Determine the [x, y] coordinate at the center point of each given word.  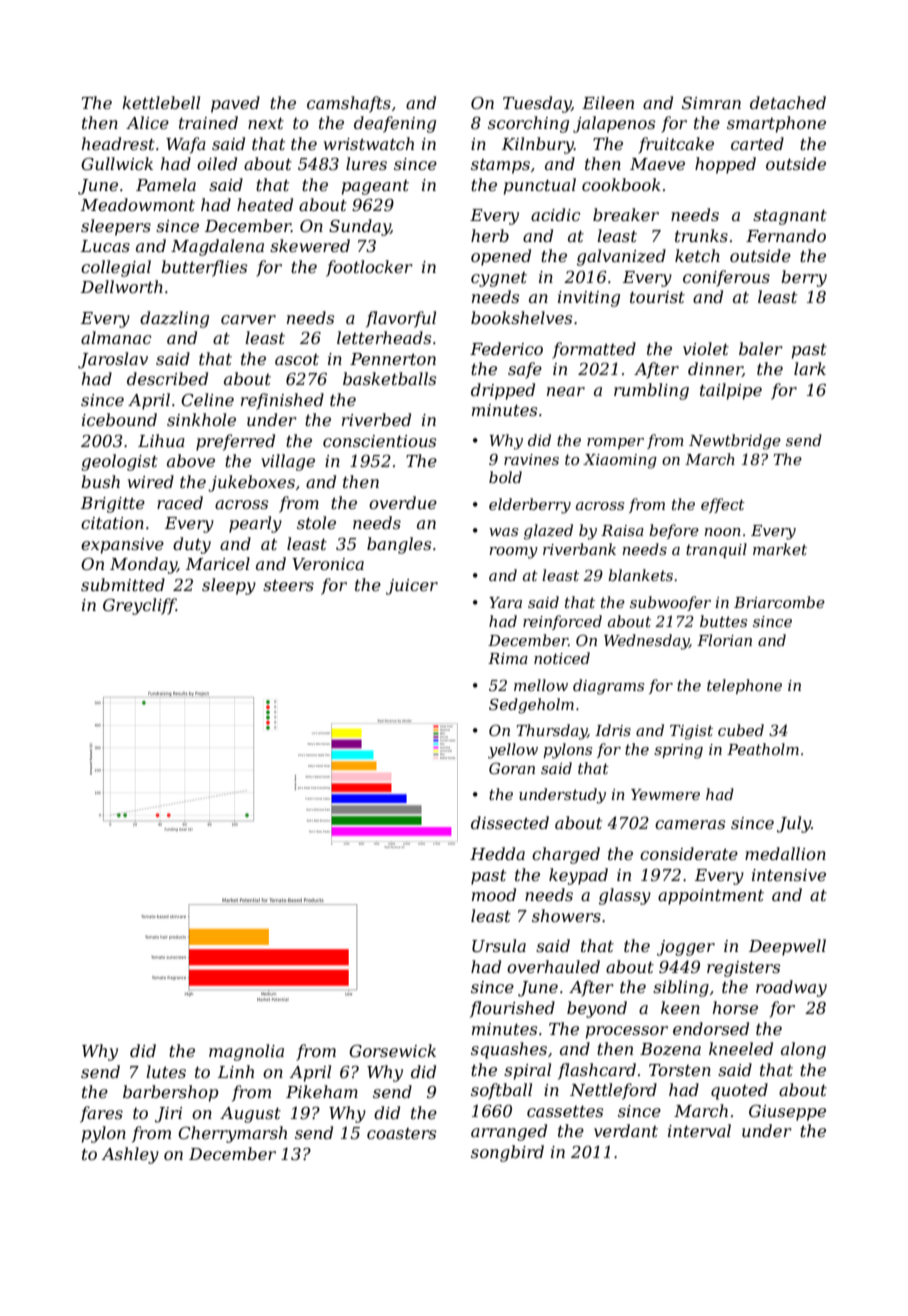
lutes [166, 1071]
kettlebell [161, 102]
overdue [403, 502]
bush [100, 481]
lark [810, 368]
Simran [711, 102]
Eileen [608, 102]
